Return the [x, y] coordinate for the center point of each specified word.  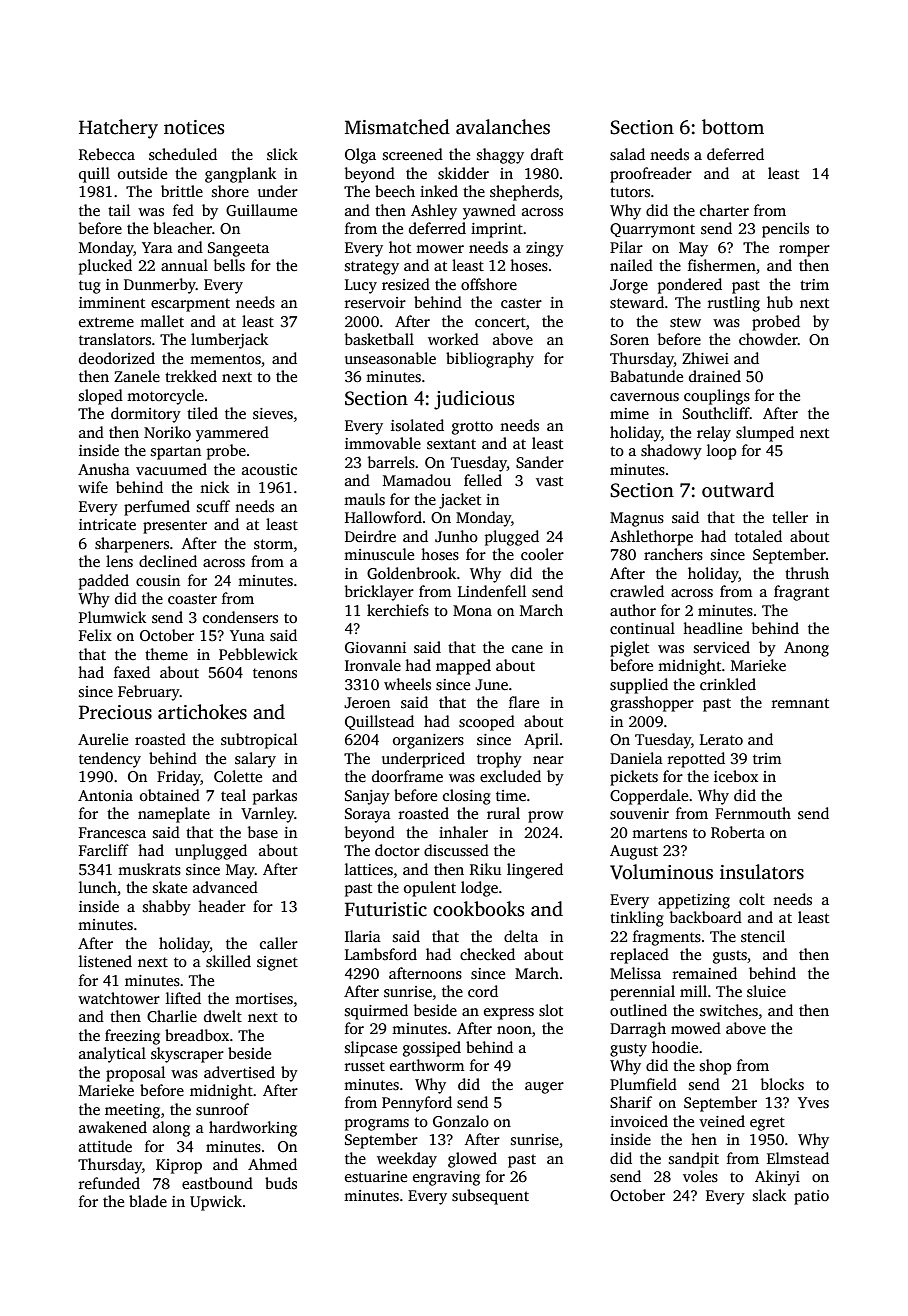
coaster [192, 599]
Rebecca [107, 154]
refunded [109, 1183]
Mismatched [397, 127]
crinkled [728, 684]
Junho [456, 536]
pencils [785, 230]
